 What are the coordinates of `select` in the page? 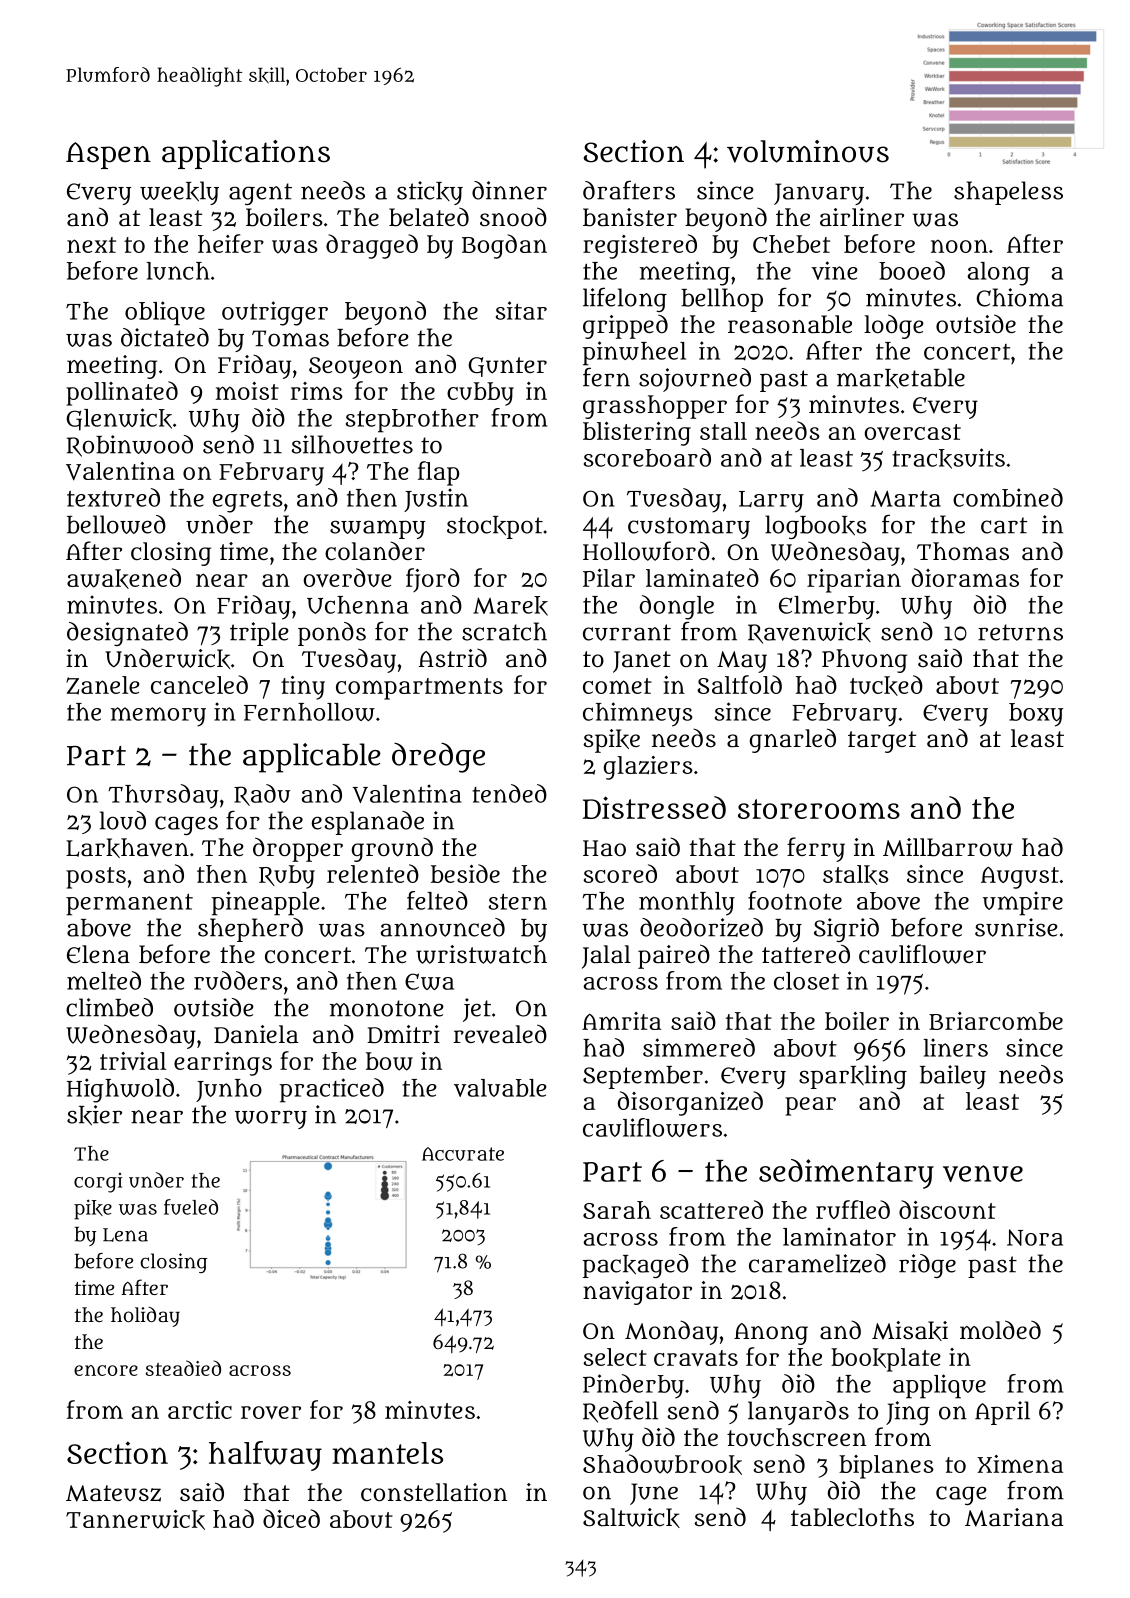 It's located at (615, 1357).
